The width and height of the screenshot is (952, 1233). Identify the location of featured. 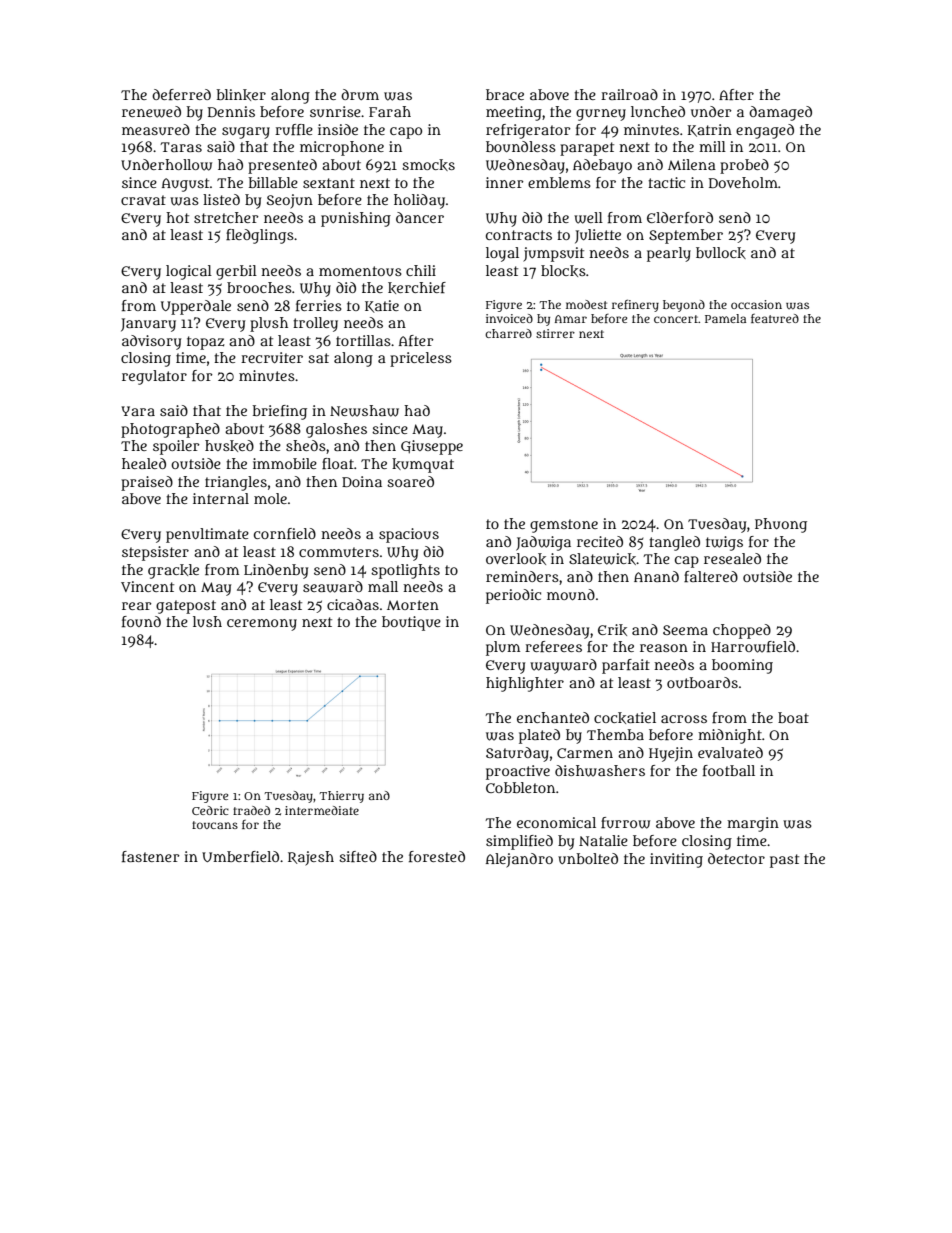
(775, 318).
